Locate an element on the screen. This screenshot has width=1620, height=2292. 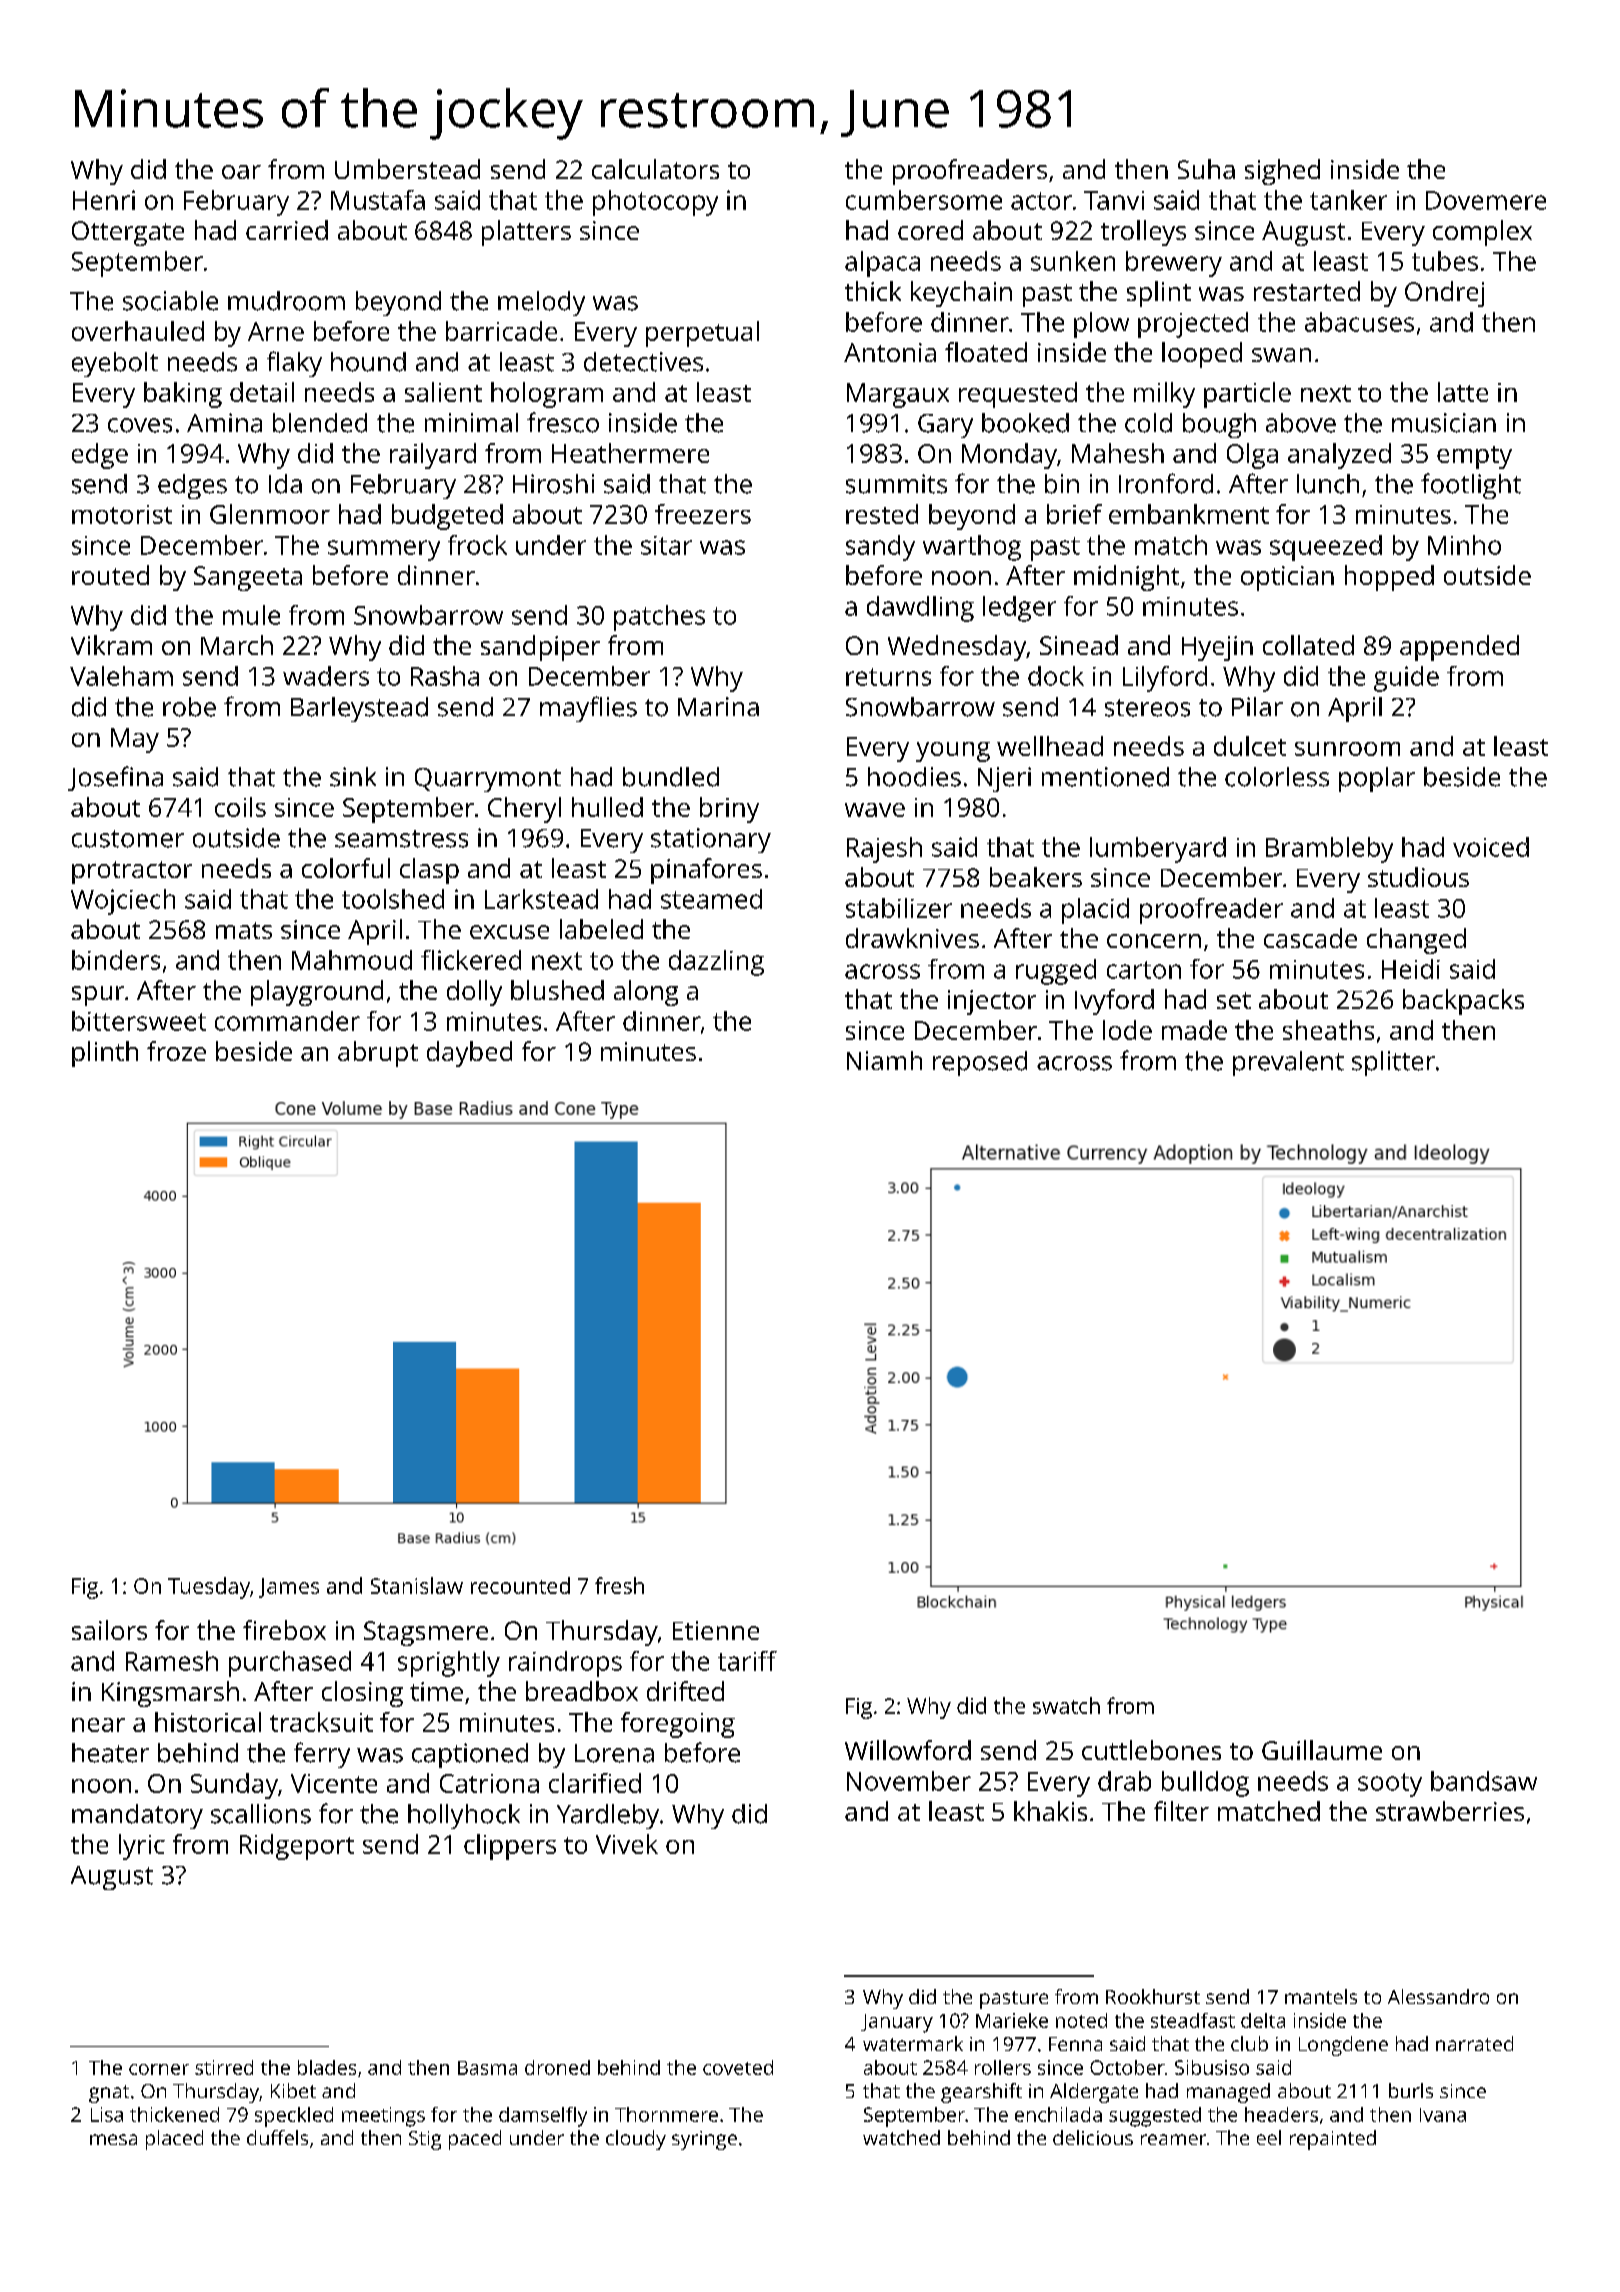
Guillaume is located at coordinates (1322, 1750).
